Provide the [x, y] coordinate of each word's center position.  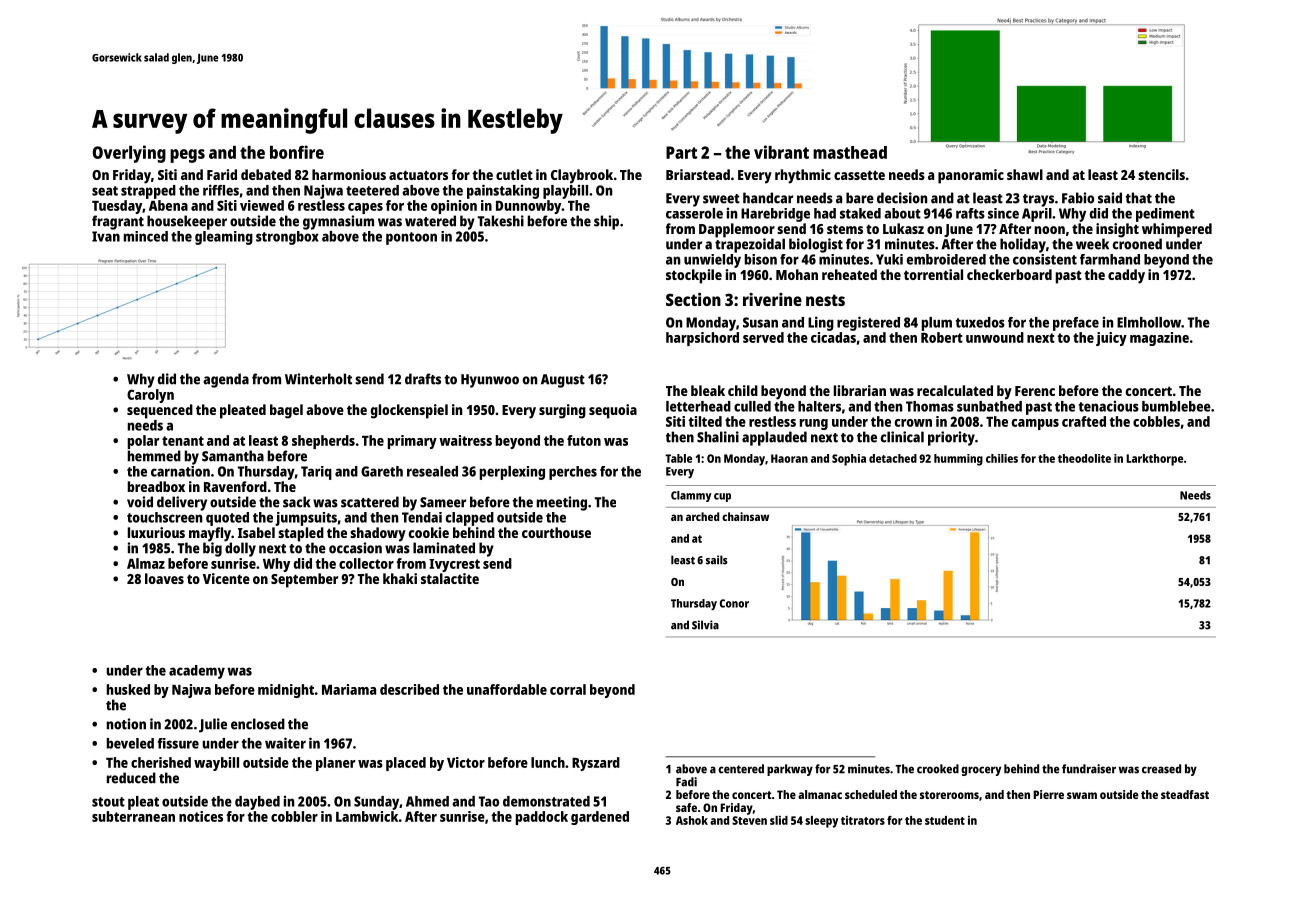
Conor [734, 603]
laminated [444, 548]
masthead [850, 152]
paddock [542, 818]
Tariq [316, 473]
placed [406, 764]
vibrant [781, 152]
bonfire [297, 152]
